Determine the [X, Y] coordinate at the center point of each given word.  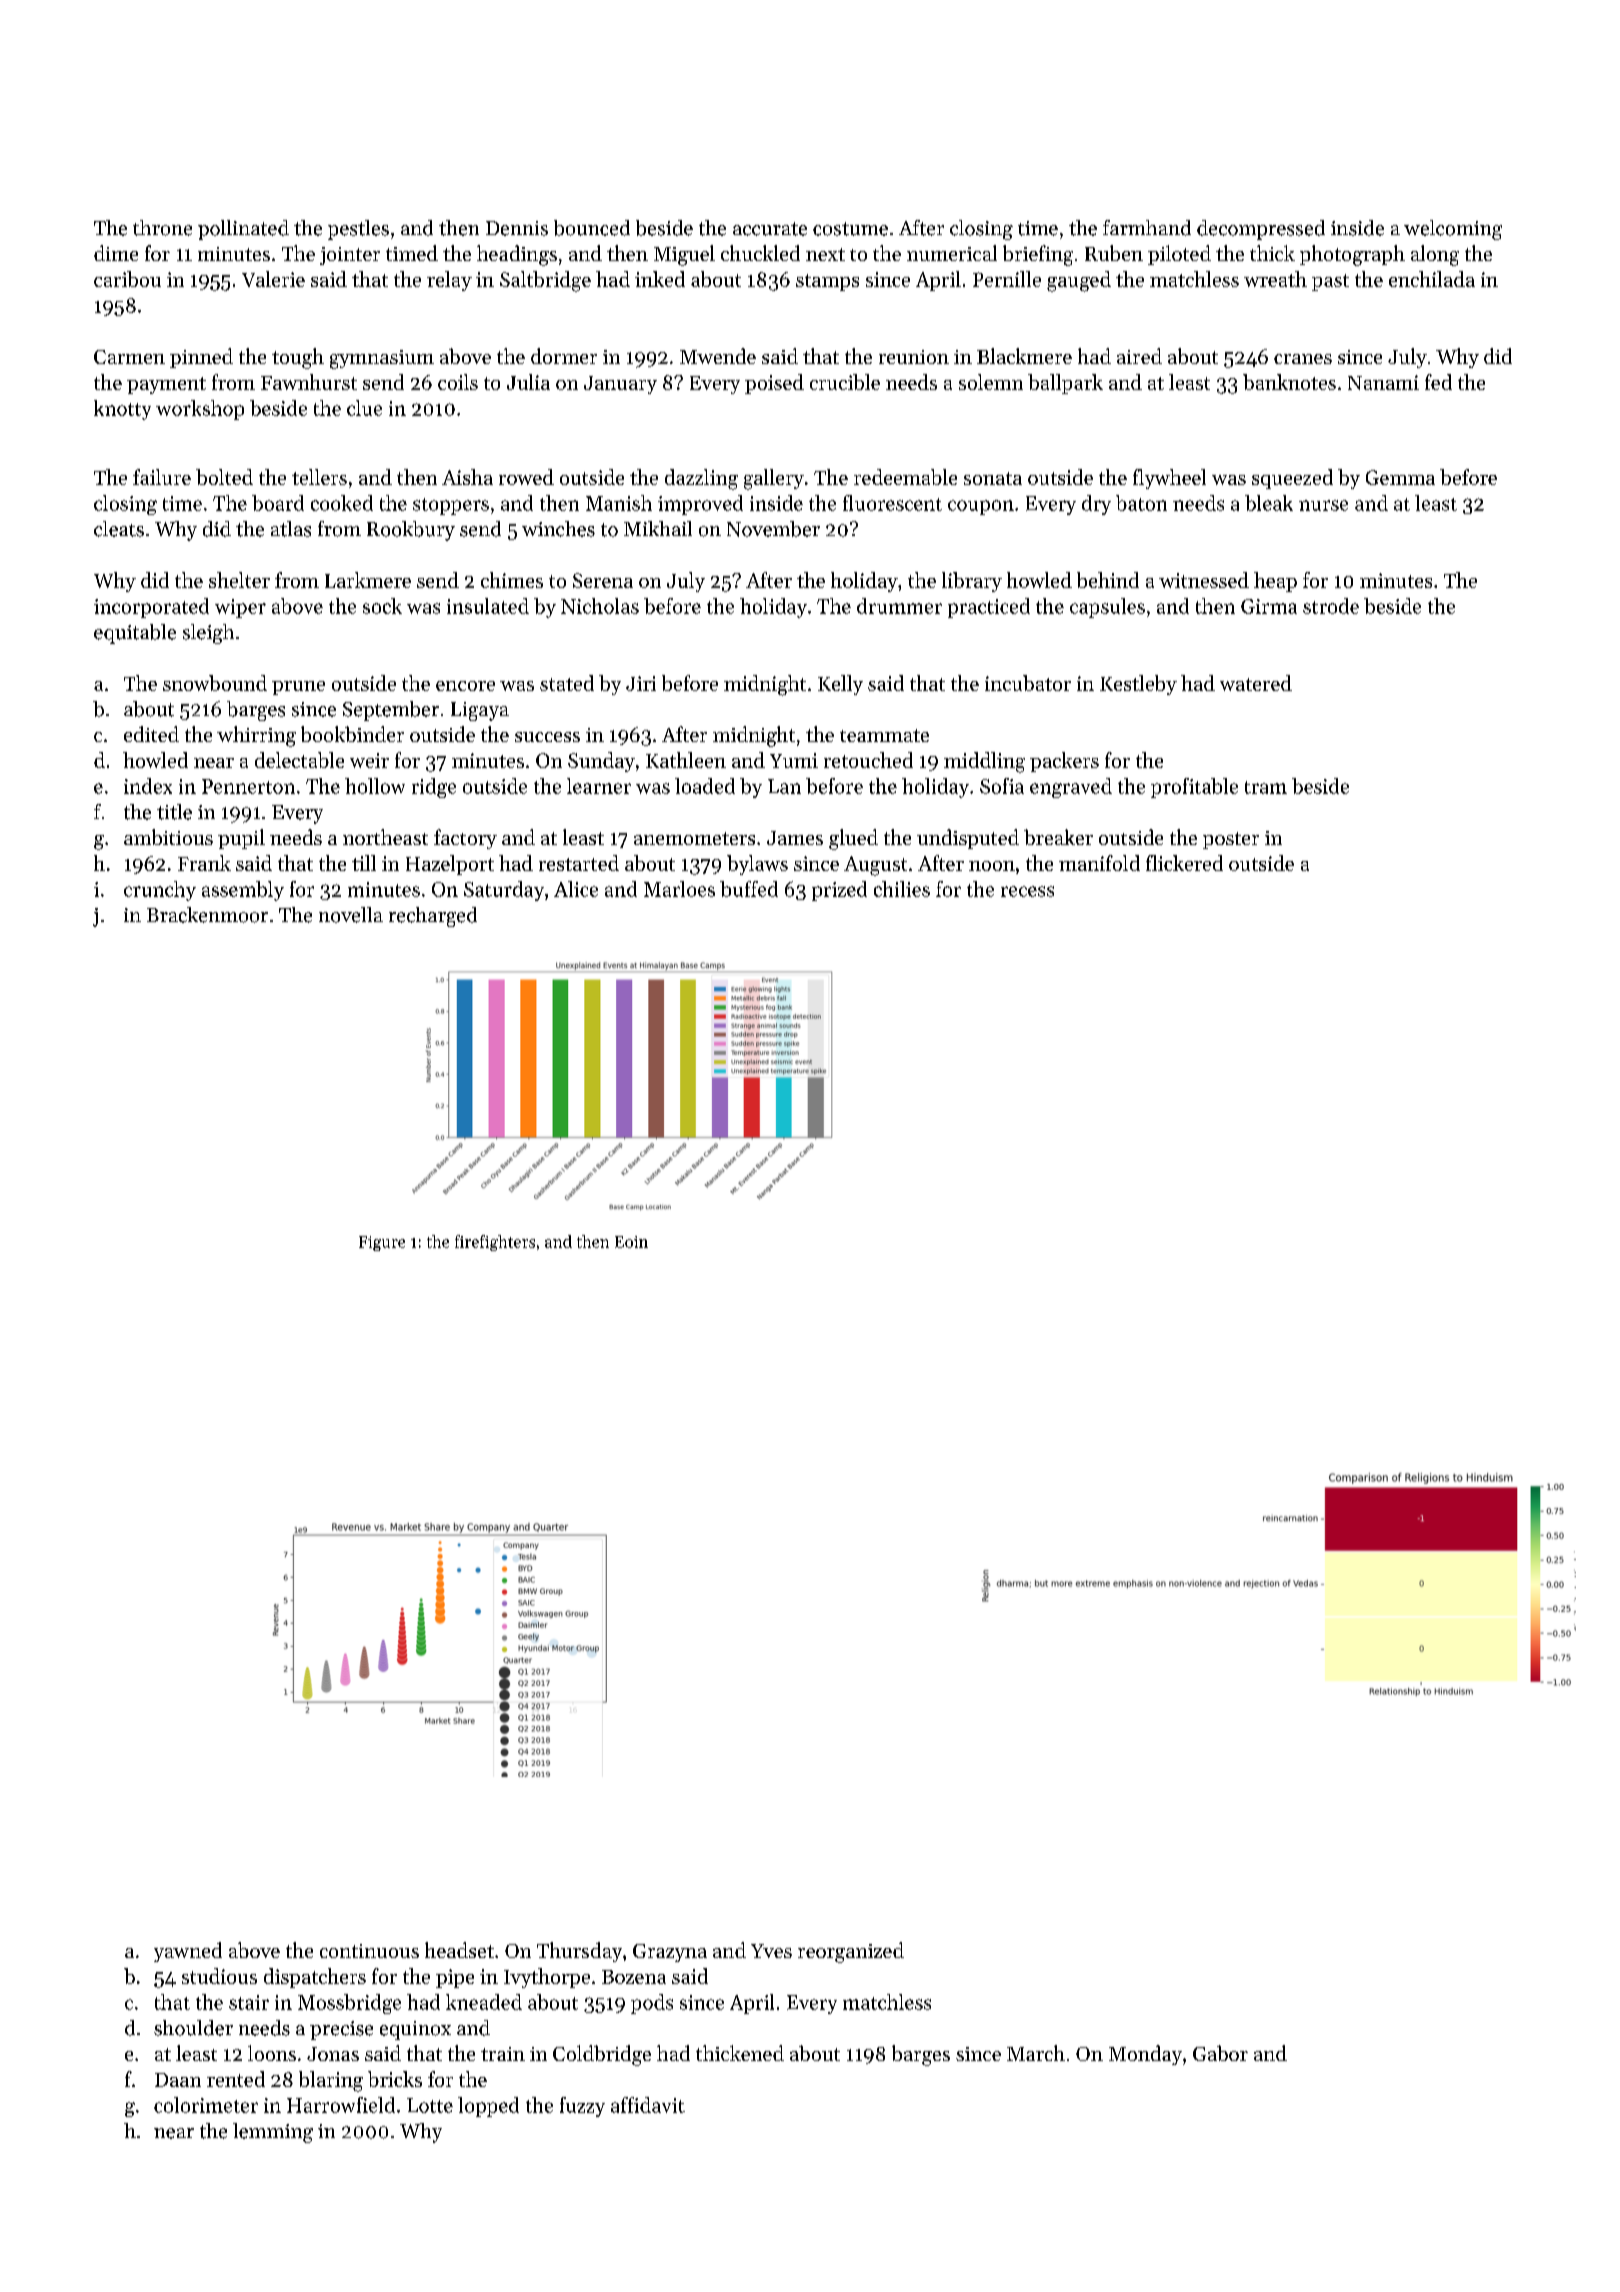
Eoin [631, 1242]
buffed [749, 889]
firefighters [495, 1243]
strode [1331, 606]
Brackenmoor [207, 915]
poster [1231, 840]
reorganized [851, 1952]
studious [219, 1976]
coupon [981, 507]
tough [298, 358]
